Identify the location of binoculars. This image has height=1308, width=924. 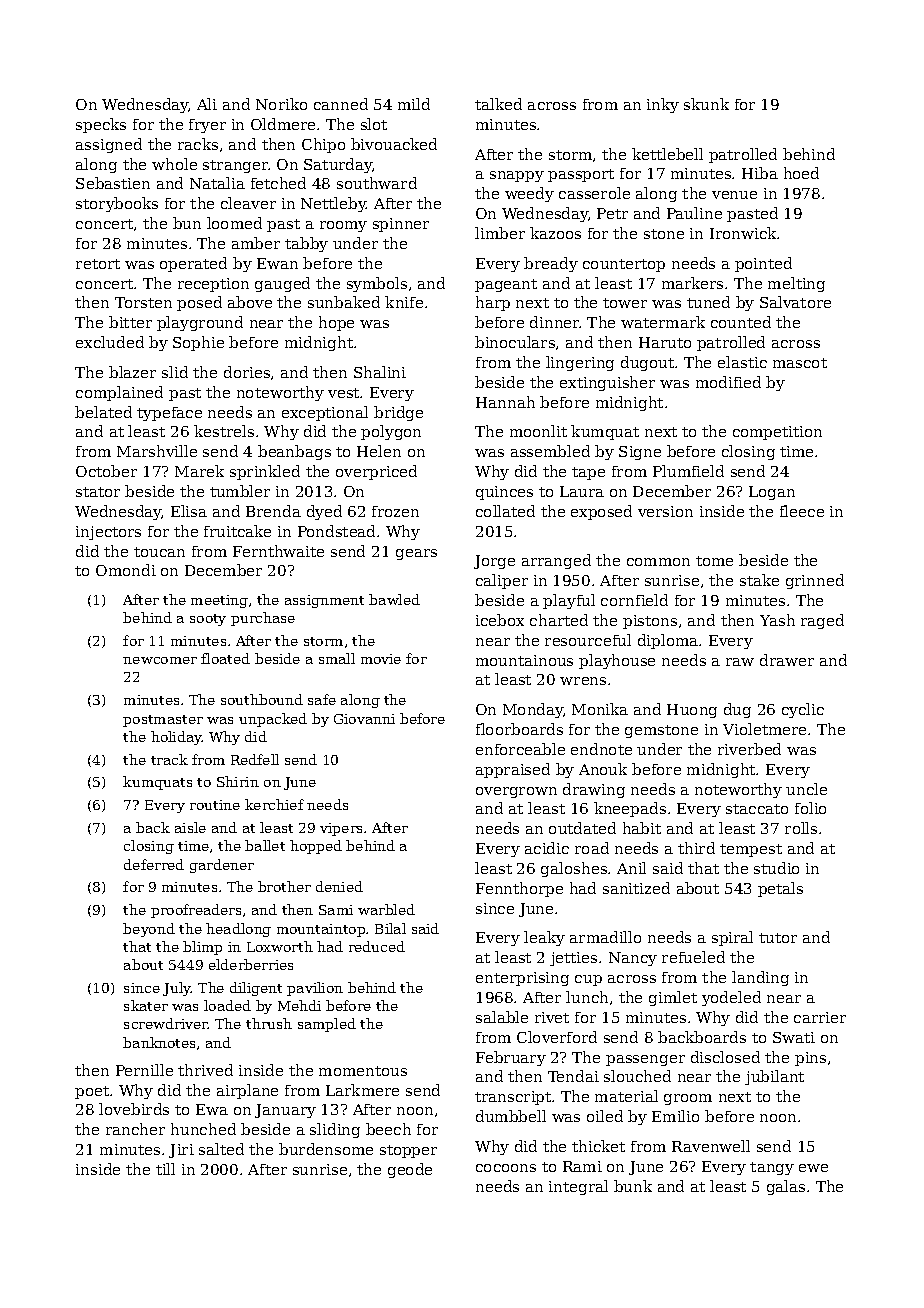
(515, 342).
